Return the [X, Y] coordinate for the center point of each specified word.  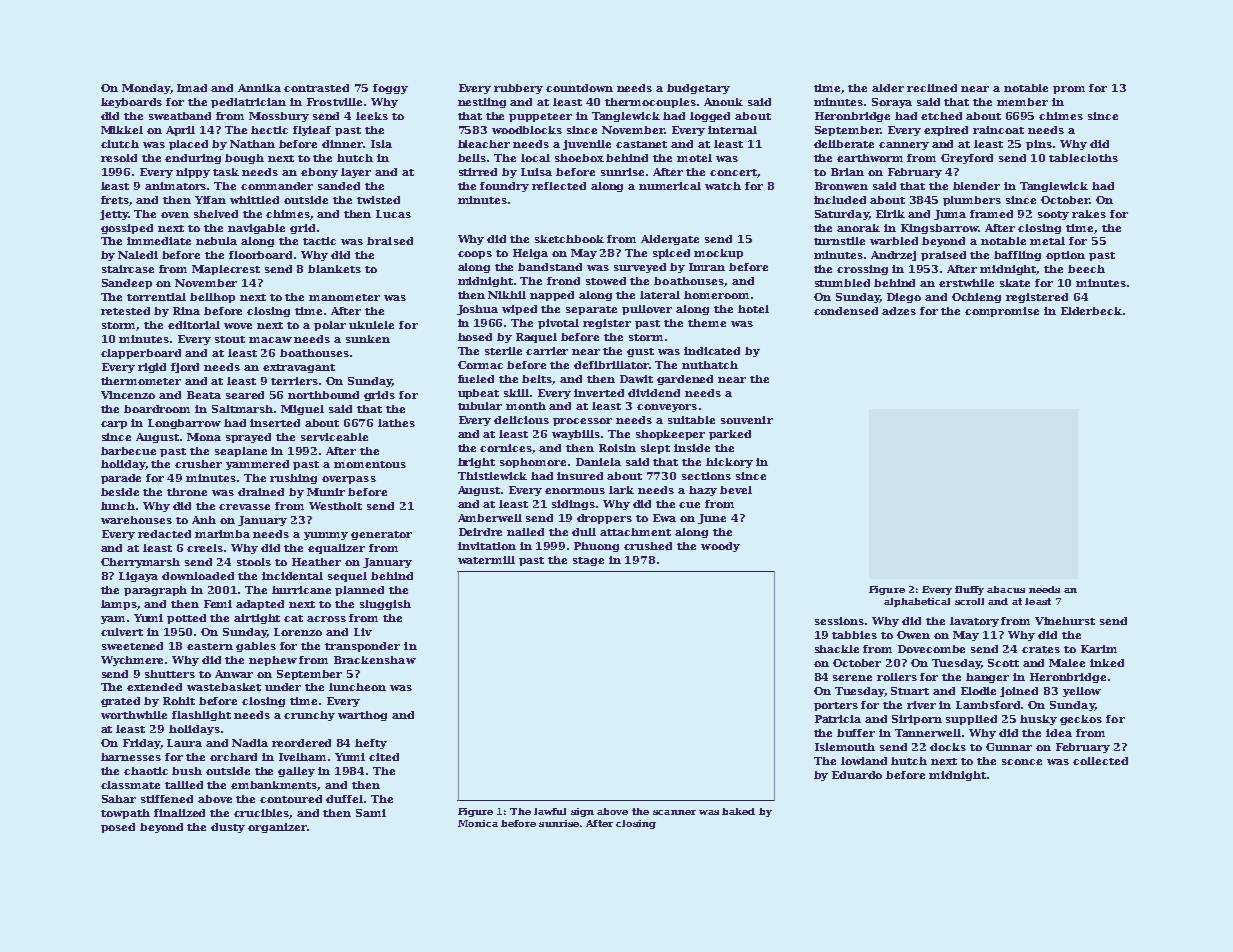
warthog [362, 716]
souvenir [747, 420]
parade [121, 479]
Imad [192, 88]
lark [621, 490]
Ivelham [302, 757]
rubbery [518, 89]
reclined [932, 88]
